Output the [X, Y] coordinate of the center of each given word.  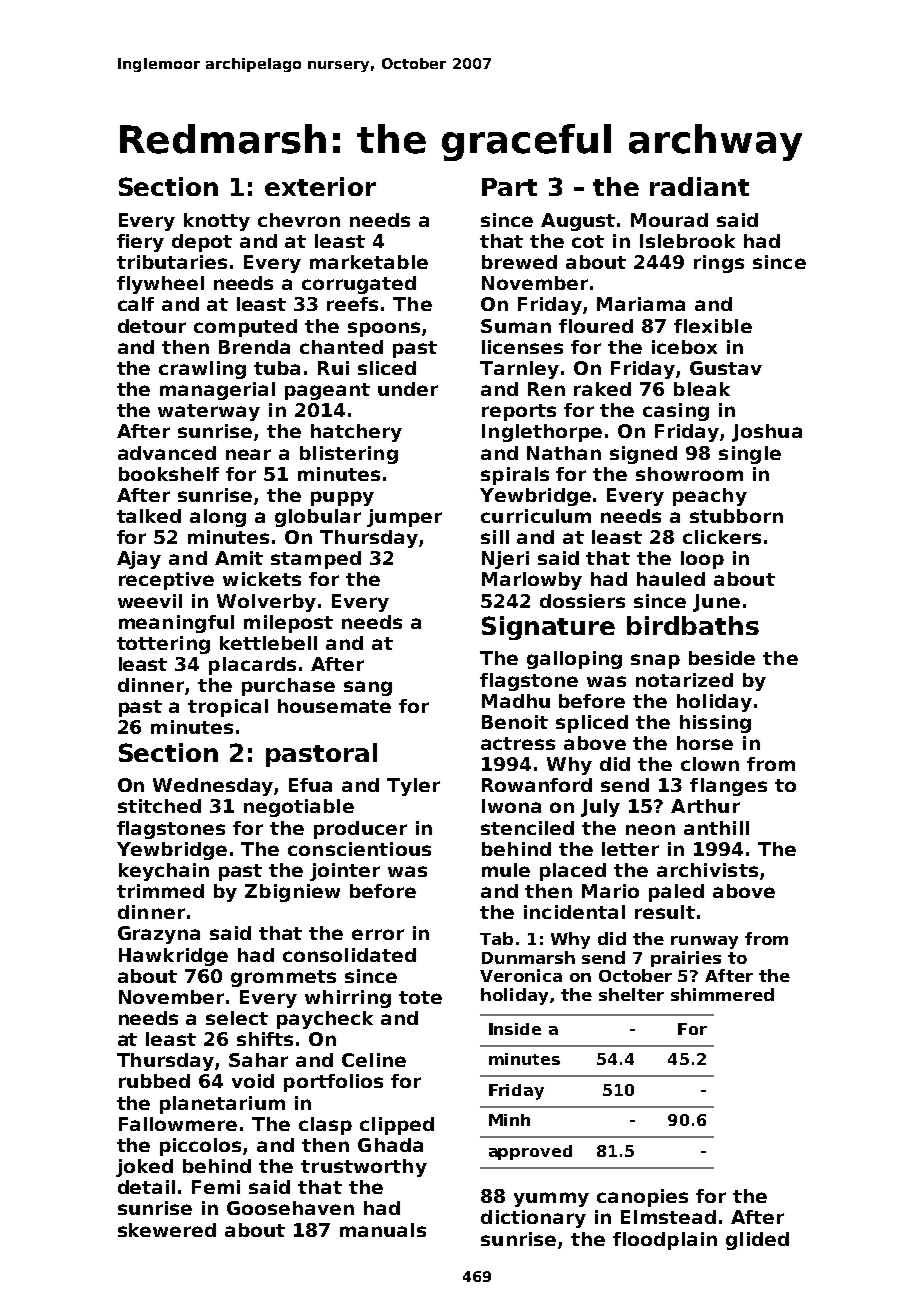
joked [144, 1168]
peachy [710, 497]
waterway [209, 412]
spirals [515, 476]
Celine [374, 1060]
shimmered [722, 994]
